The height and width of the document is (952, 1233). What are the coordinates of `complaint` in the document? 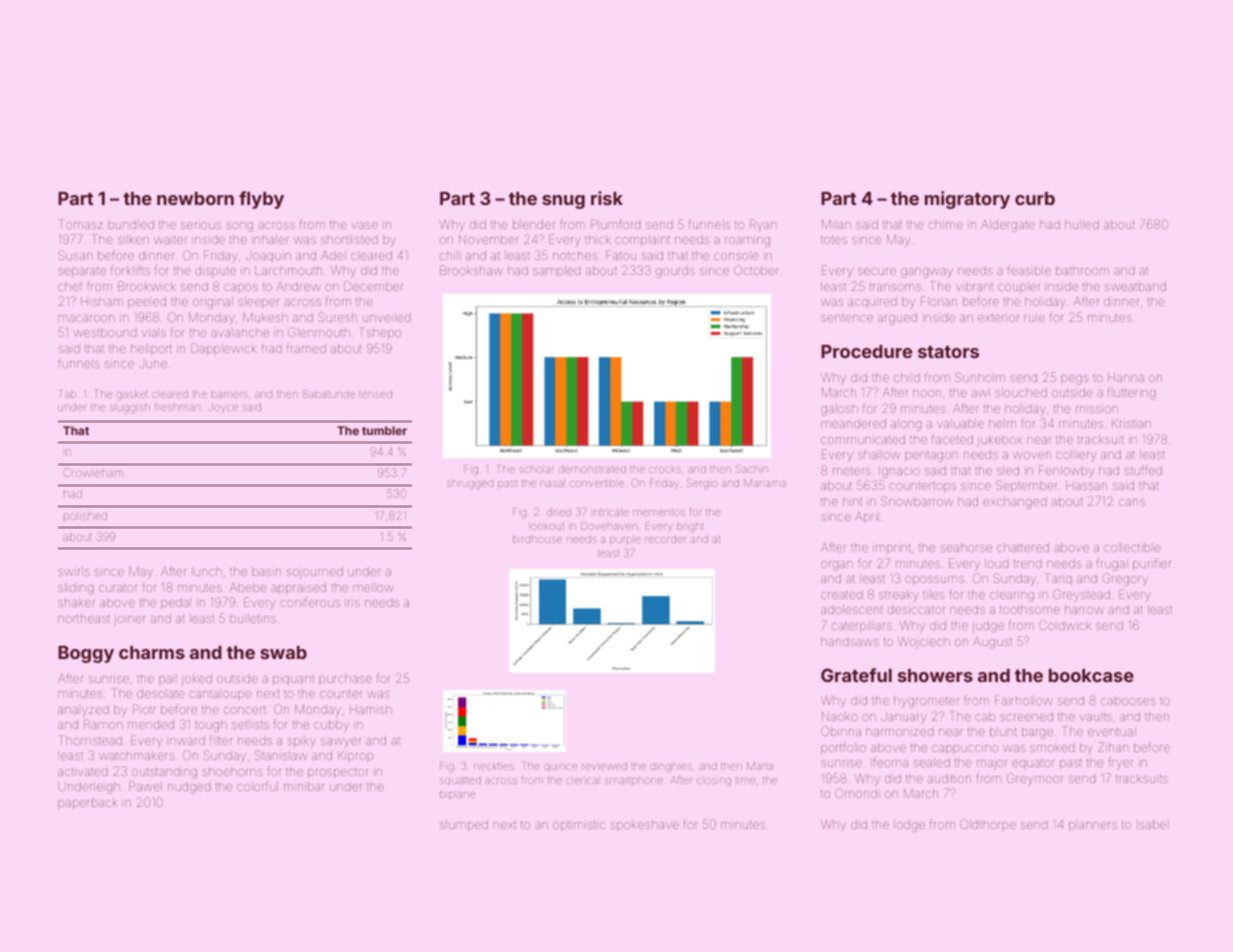 It's located at (642, 240).
